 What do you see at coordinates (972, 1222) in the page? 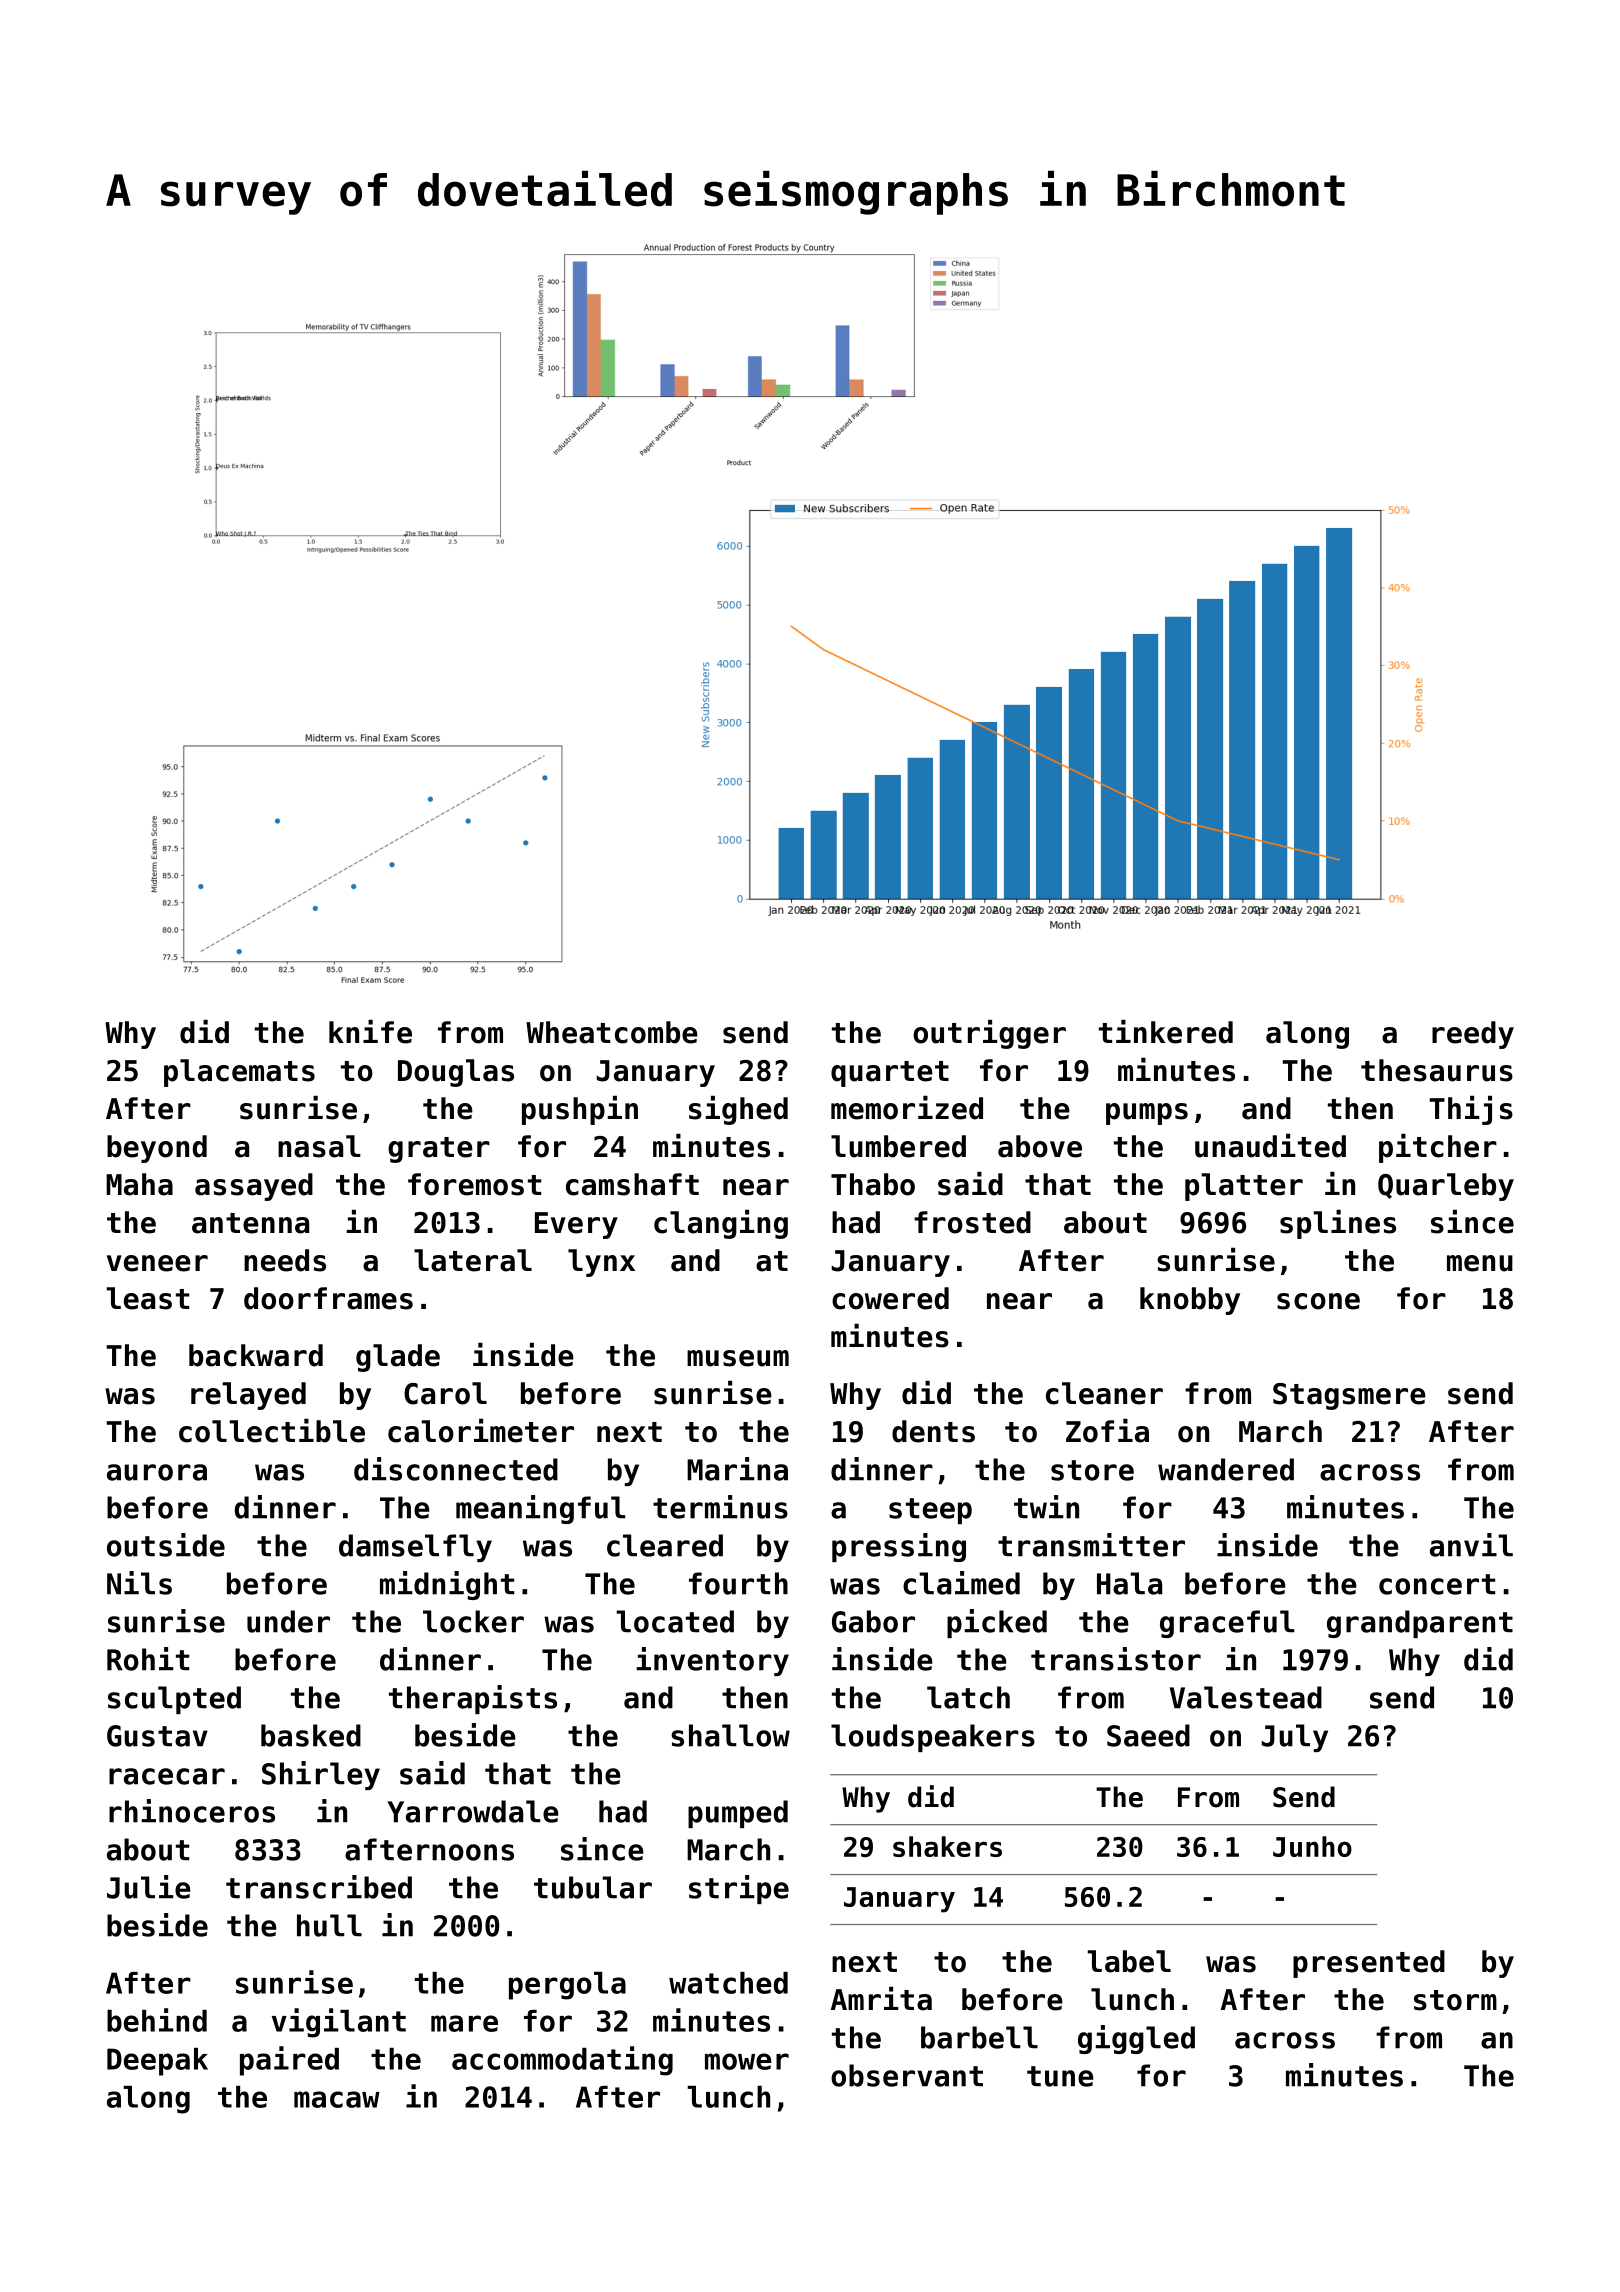
I see `frosted` at bounding box center [972, 1222].
